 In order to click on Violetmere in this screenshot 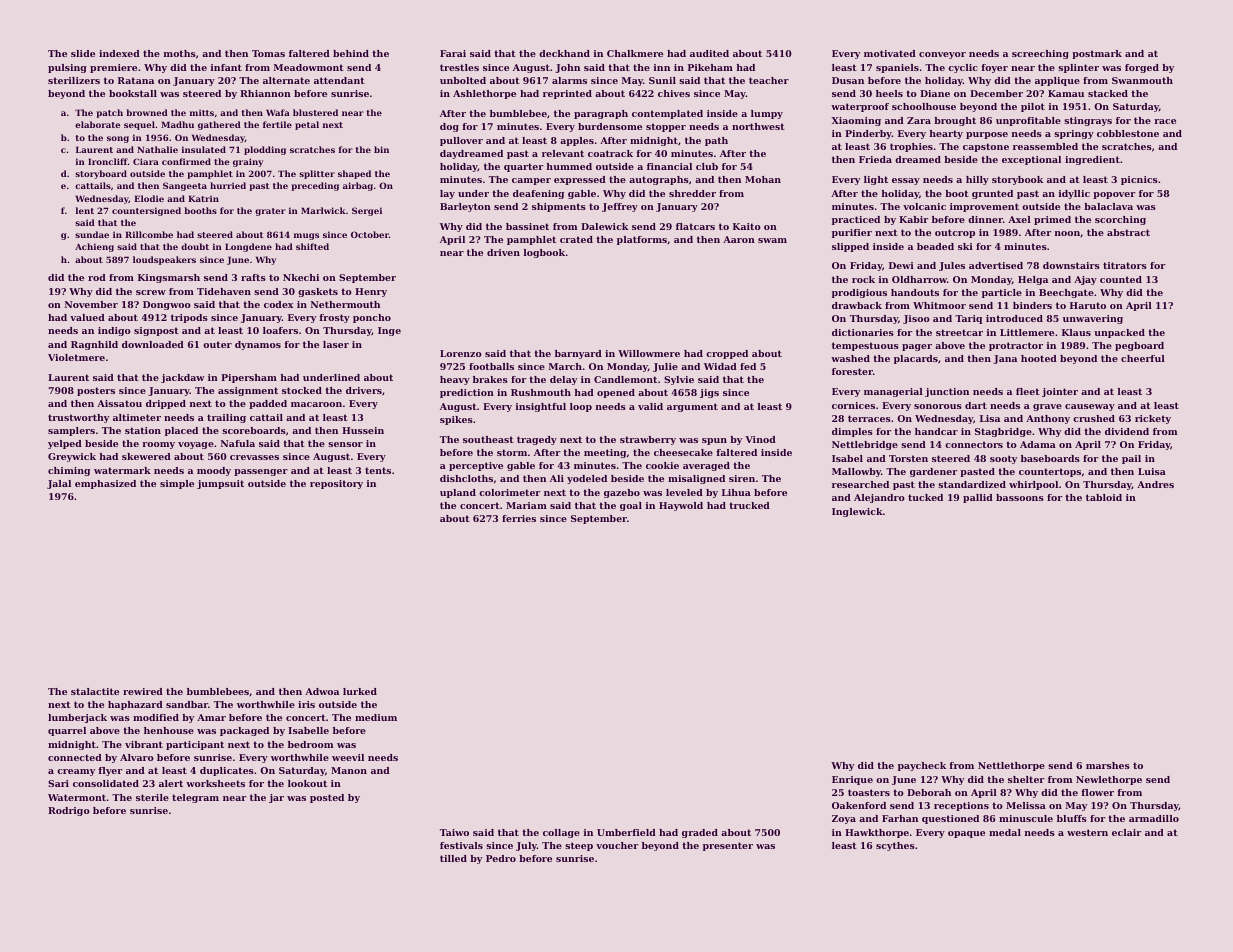, I will do `click(76, 357)`.
